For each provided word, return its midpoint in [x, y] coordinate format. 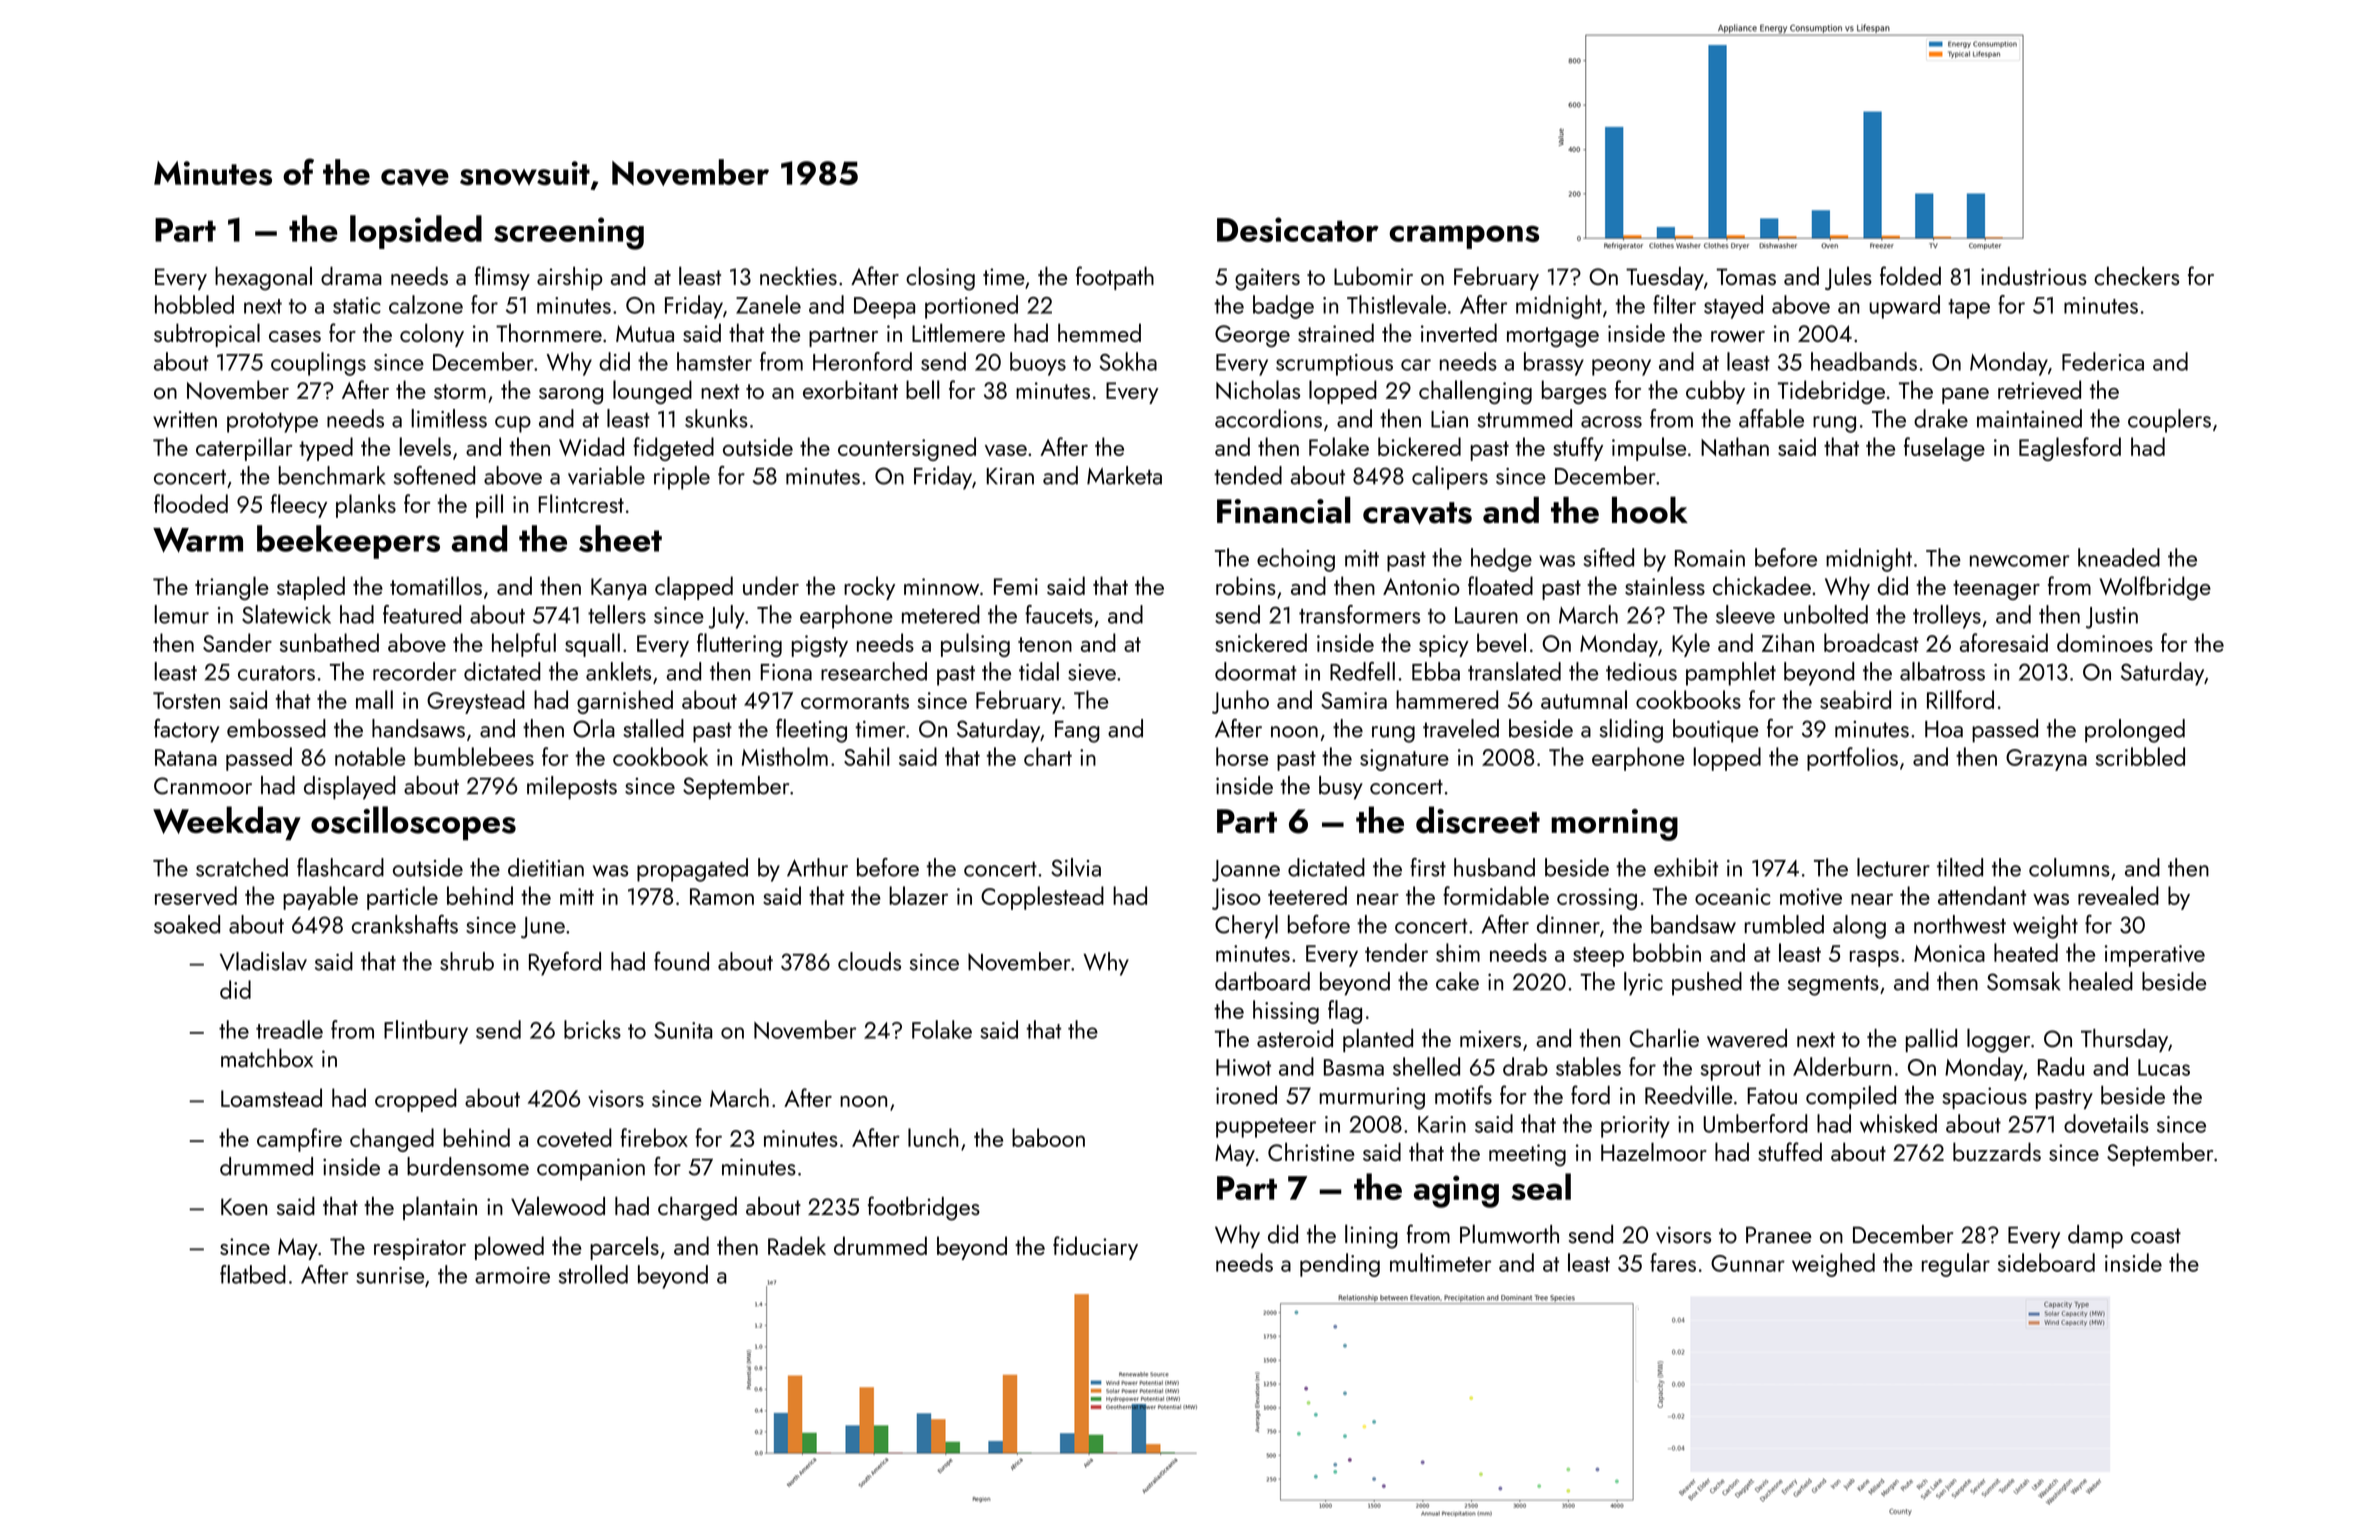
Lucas [2164, 1067]
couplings [318, 364]
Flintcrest [581, 503]
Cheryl [1246, 927]
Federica [2103, 361]
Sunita [683, 1030]
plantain [440, 1208]
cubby [1715, 392]
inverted [1459, 332]
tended [1248, 475]
